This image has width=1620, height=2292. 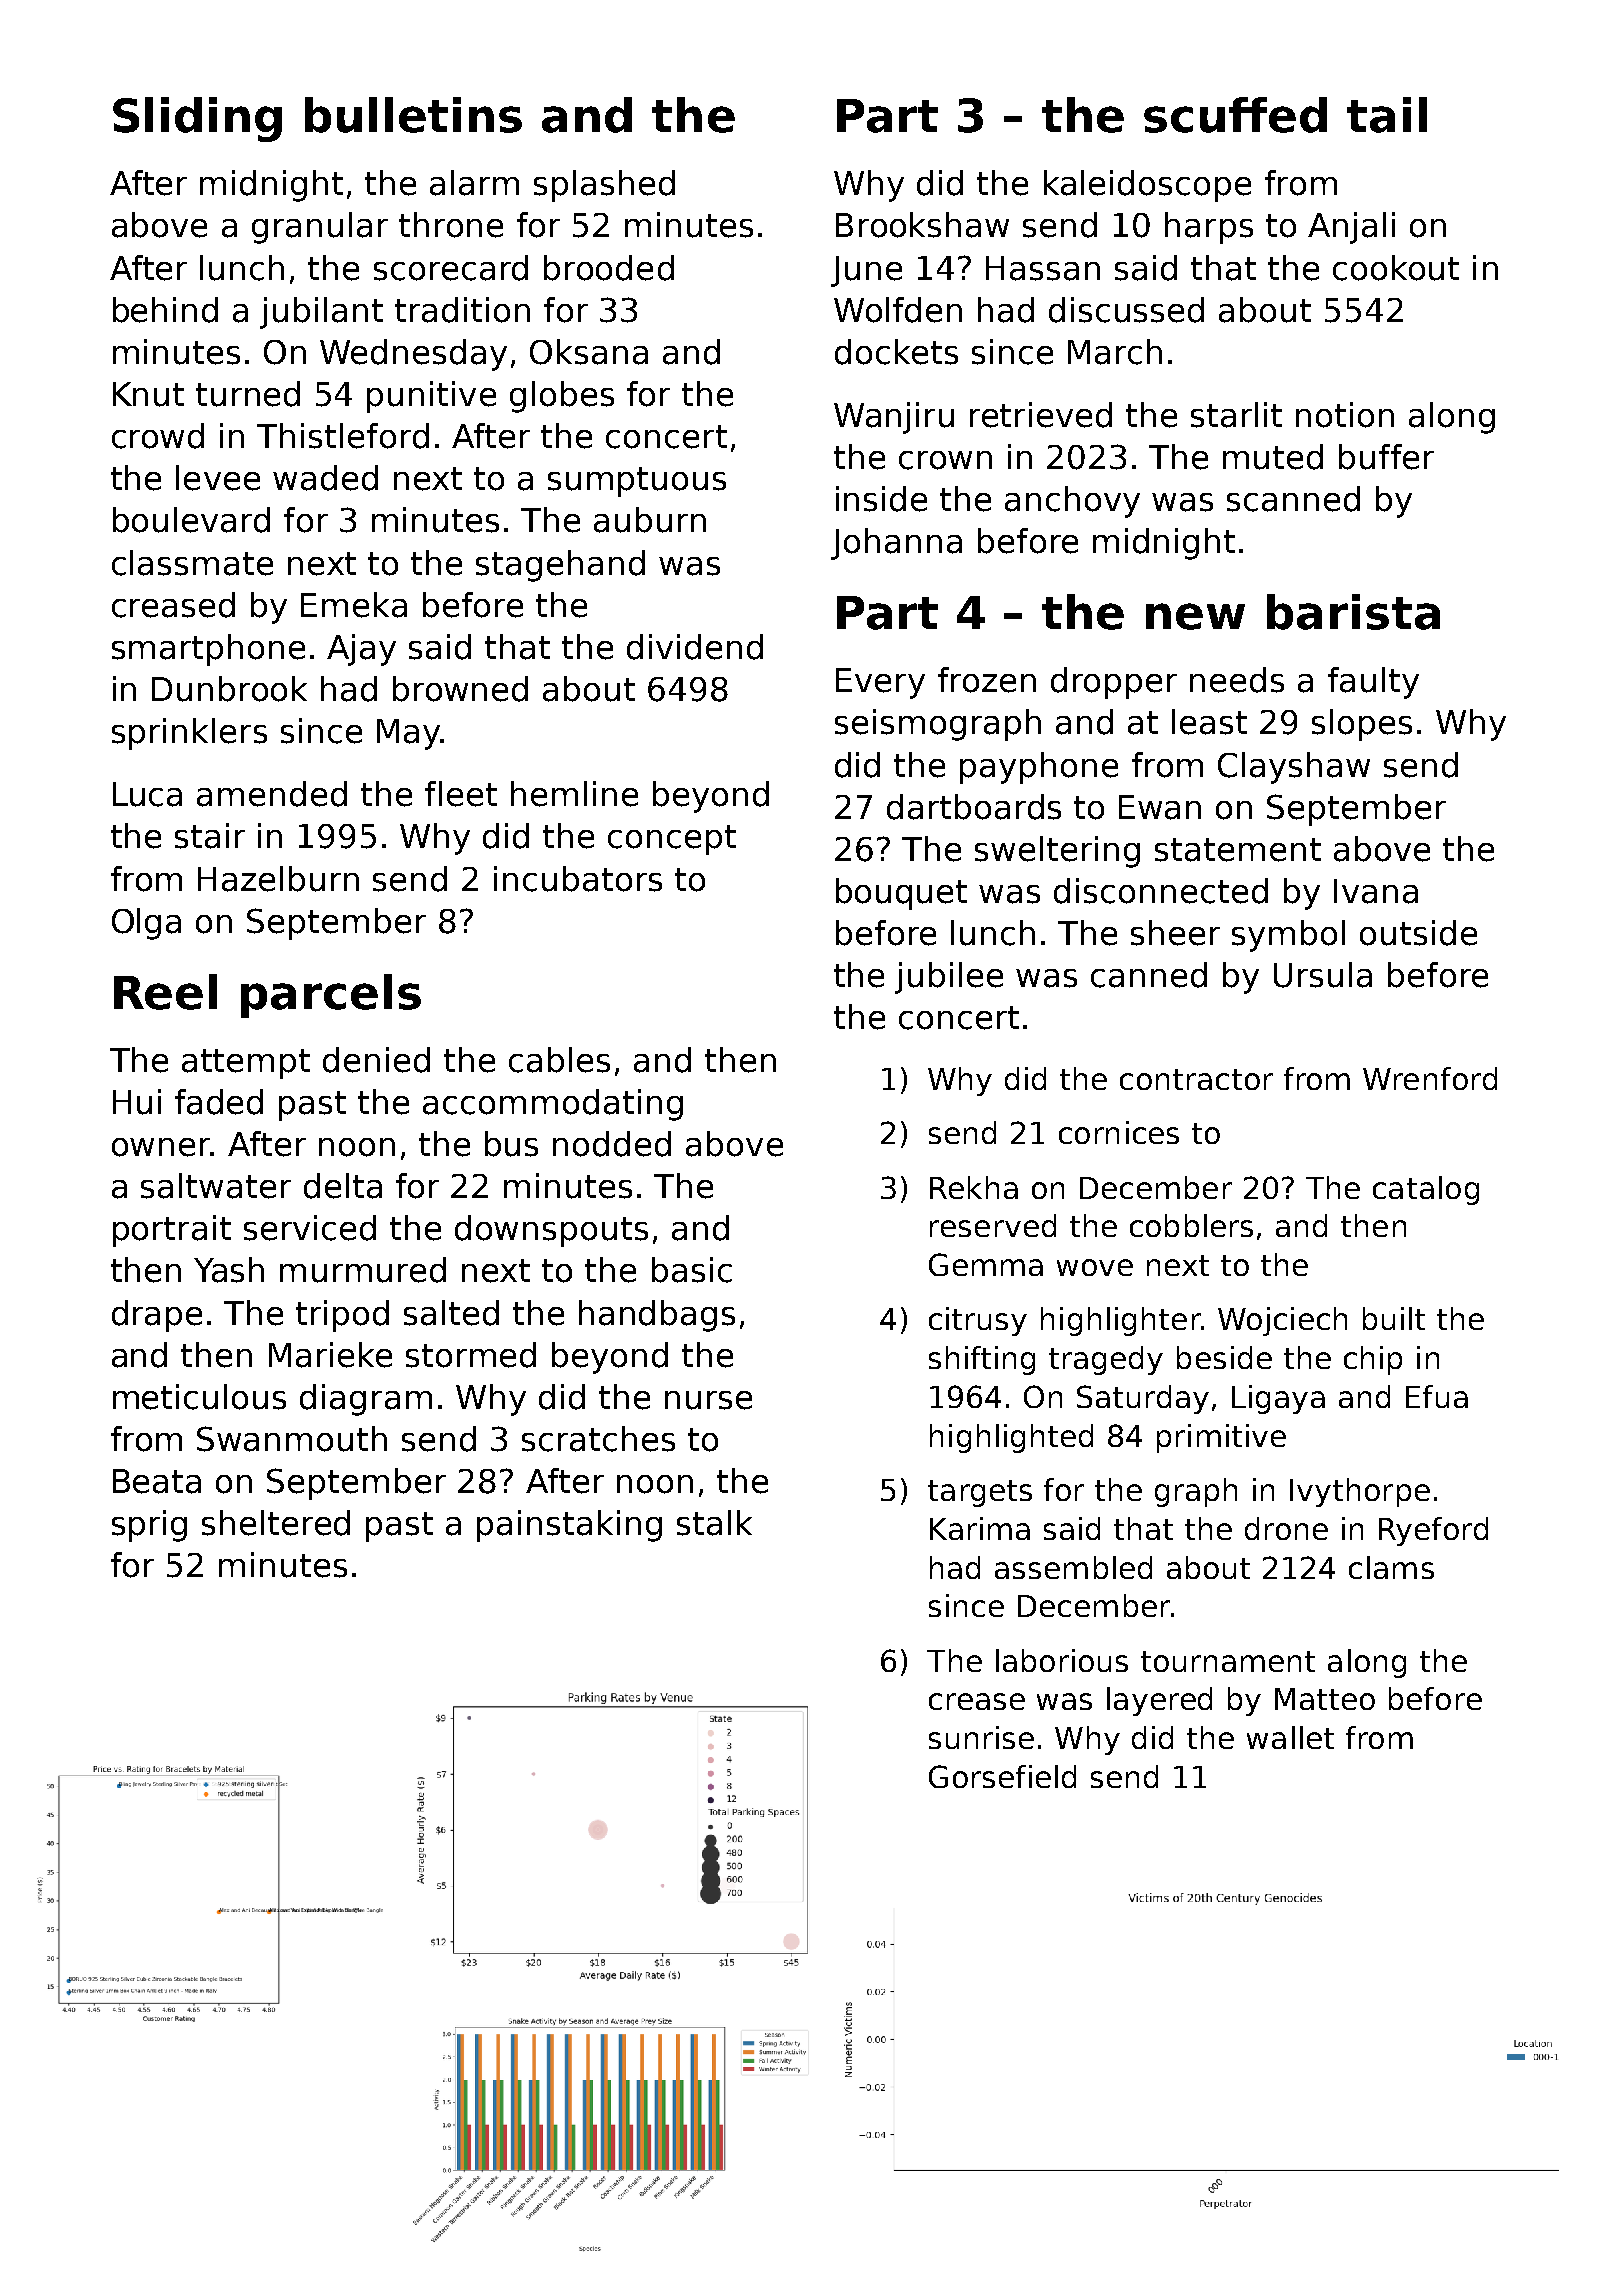 What do you see at coordinates (1237, 680) in the image?
I see `needs` at bounding box center [1237, 680].
